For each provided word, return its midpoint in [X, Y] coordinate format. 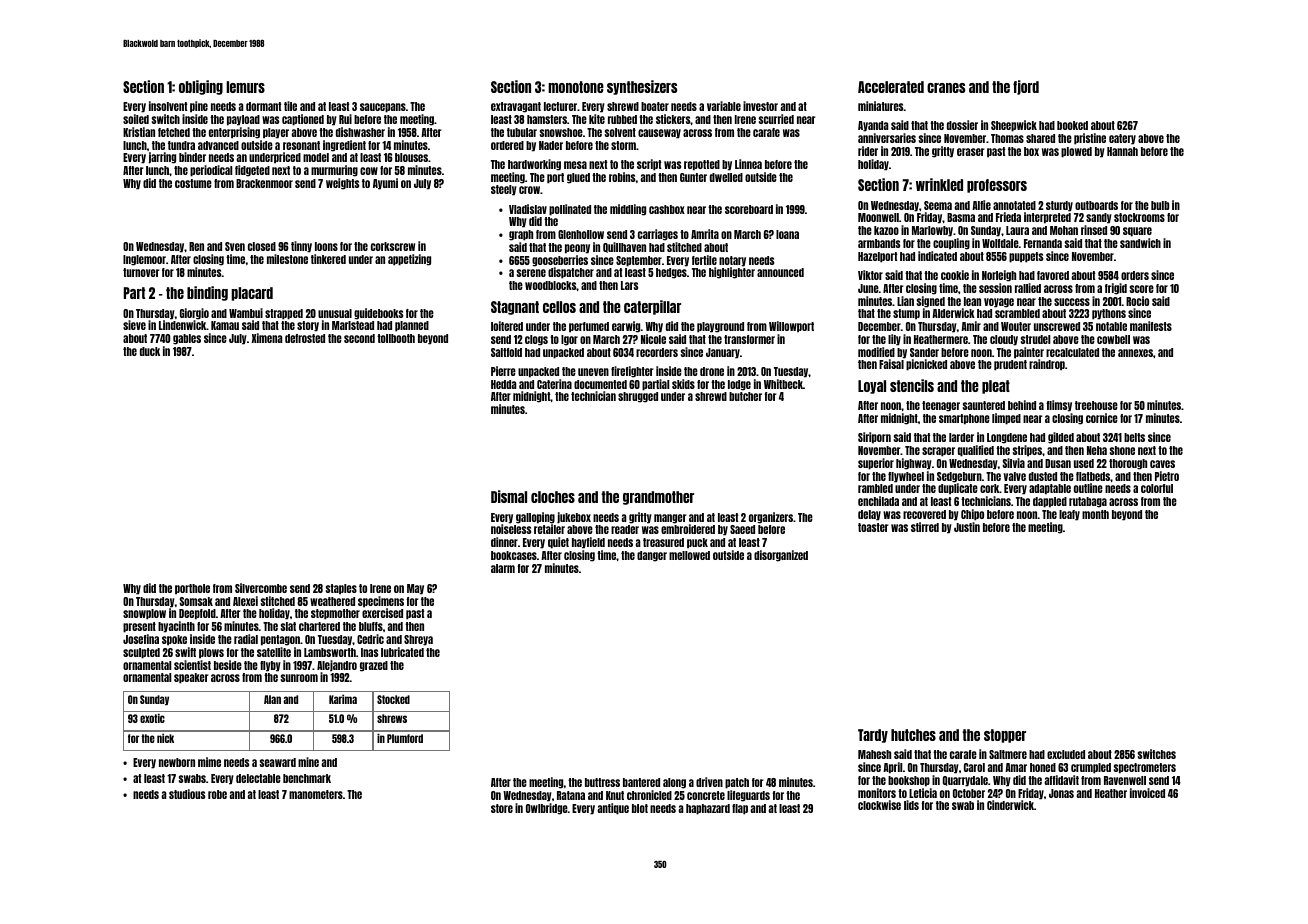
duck [150, 351]
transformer [749, 339]
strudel [1035, 339]
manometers [316, 794]
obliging [201, 87]
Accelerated [891, 87]
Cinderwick [1010, 805]
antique [613, 809]
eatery [1122, 139]
